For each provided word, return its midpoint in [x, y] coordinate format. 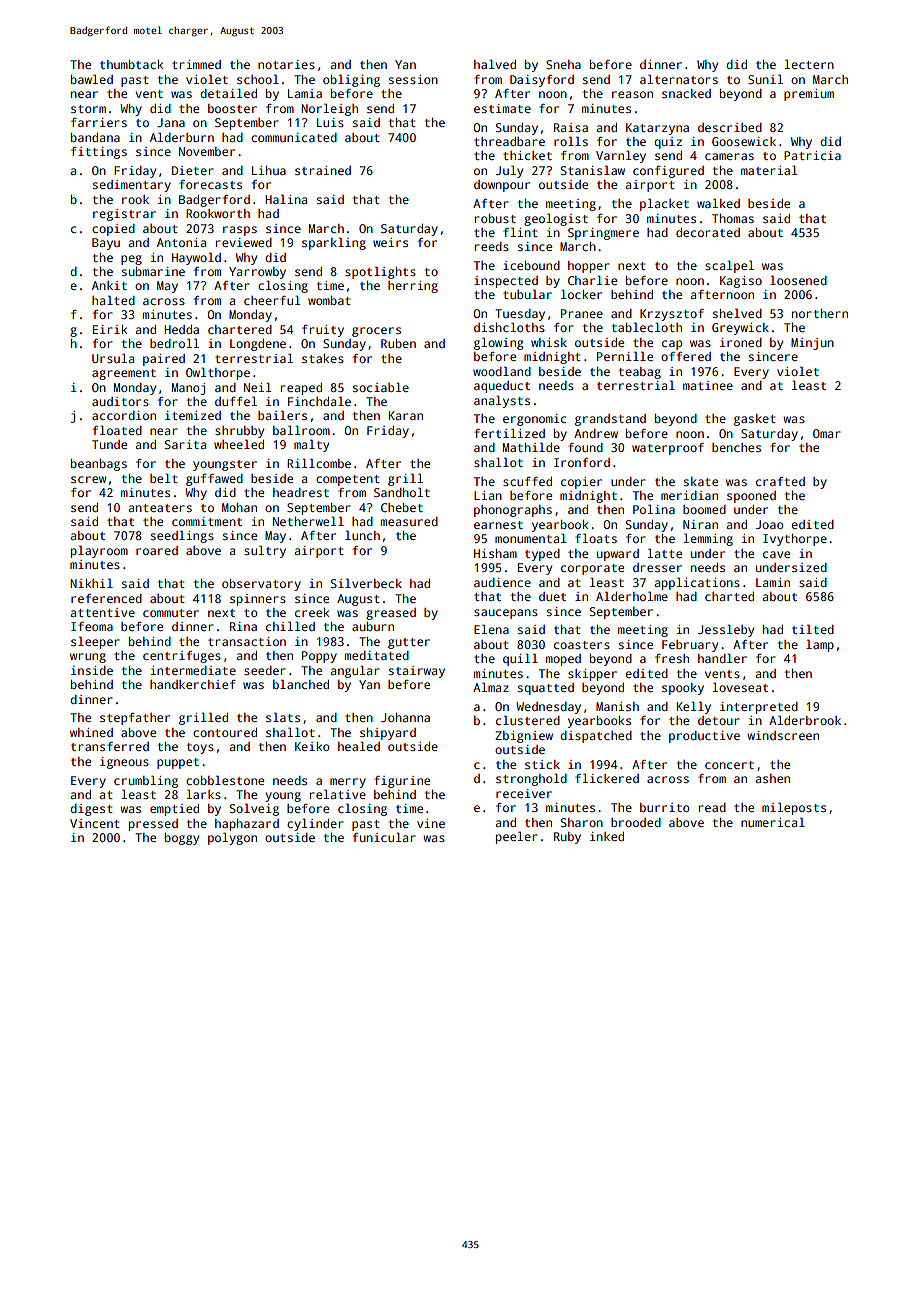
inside [92, 670]
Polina [654, 509]
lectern [809, 64]
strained [323, 170]
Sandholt [402, 492]
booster [232, 108]
